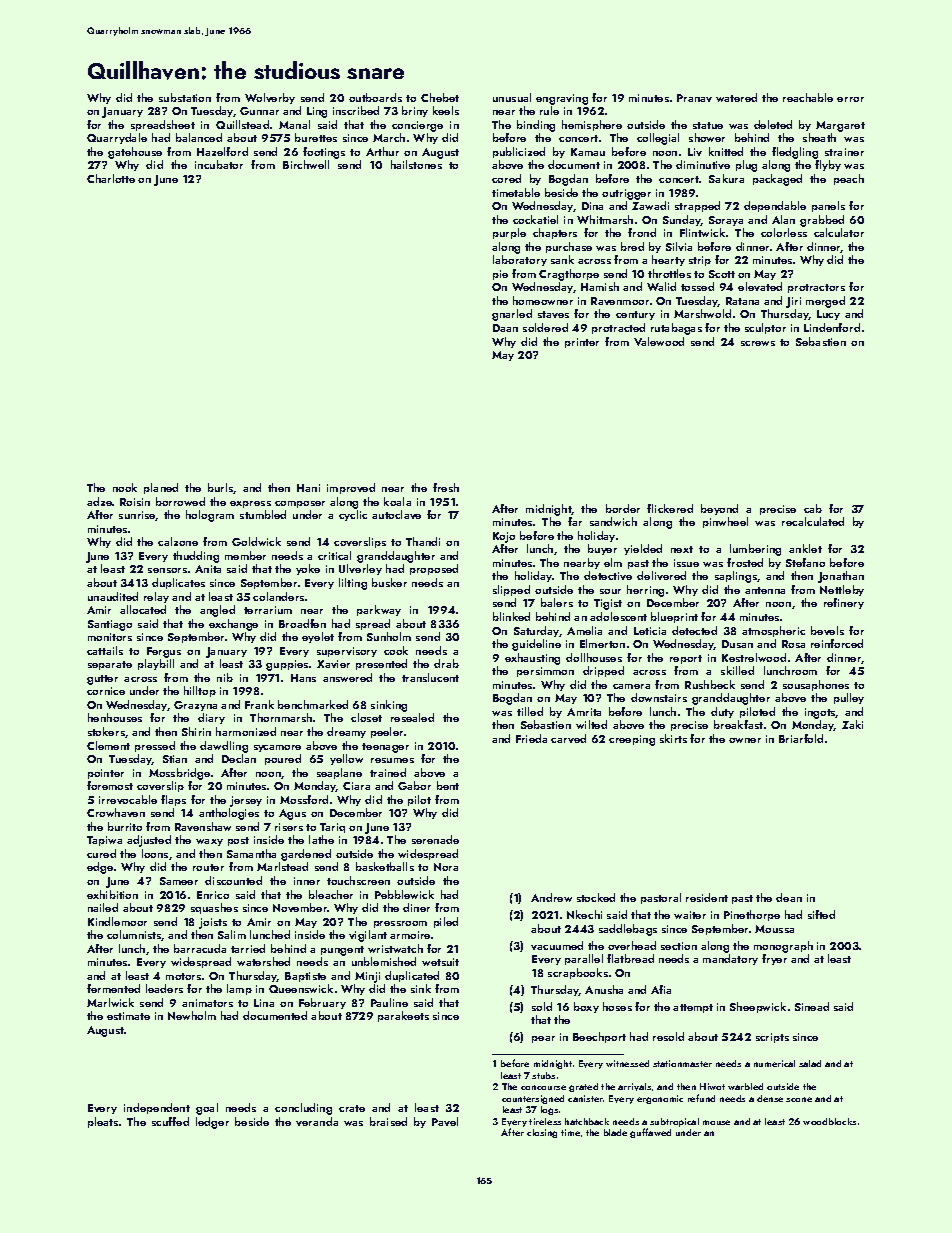 The width and height of the image is (952, 1233). Describe the element at coordinates (103, 1122) in the image. I see `pleats` at that location.
